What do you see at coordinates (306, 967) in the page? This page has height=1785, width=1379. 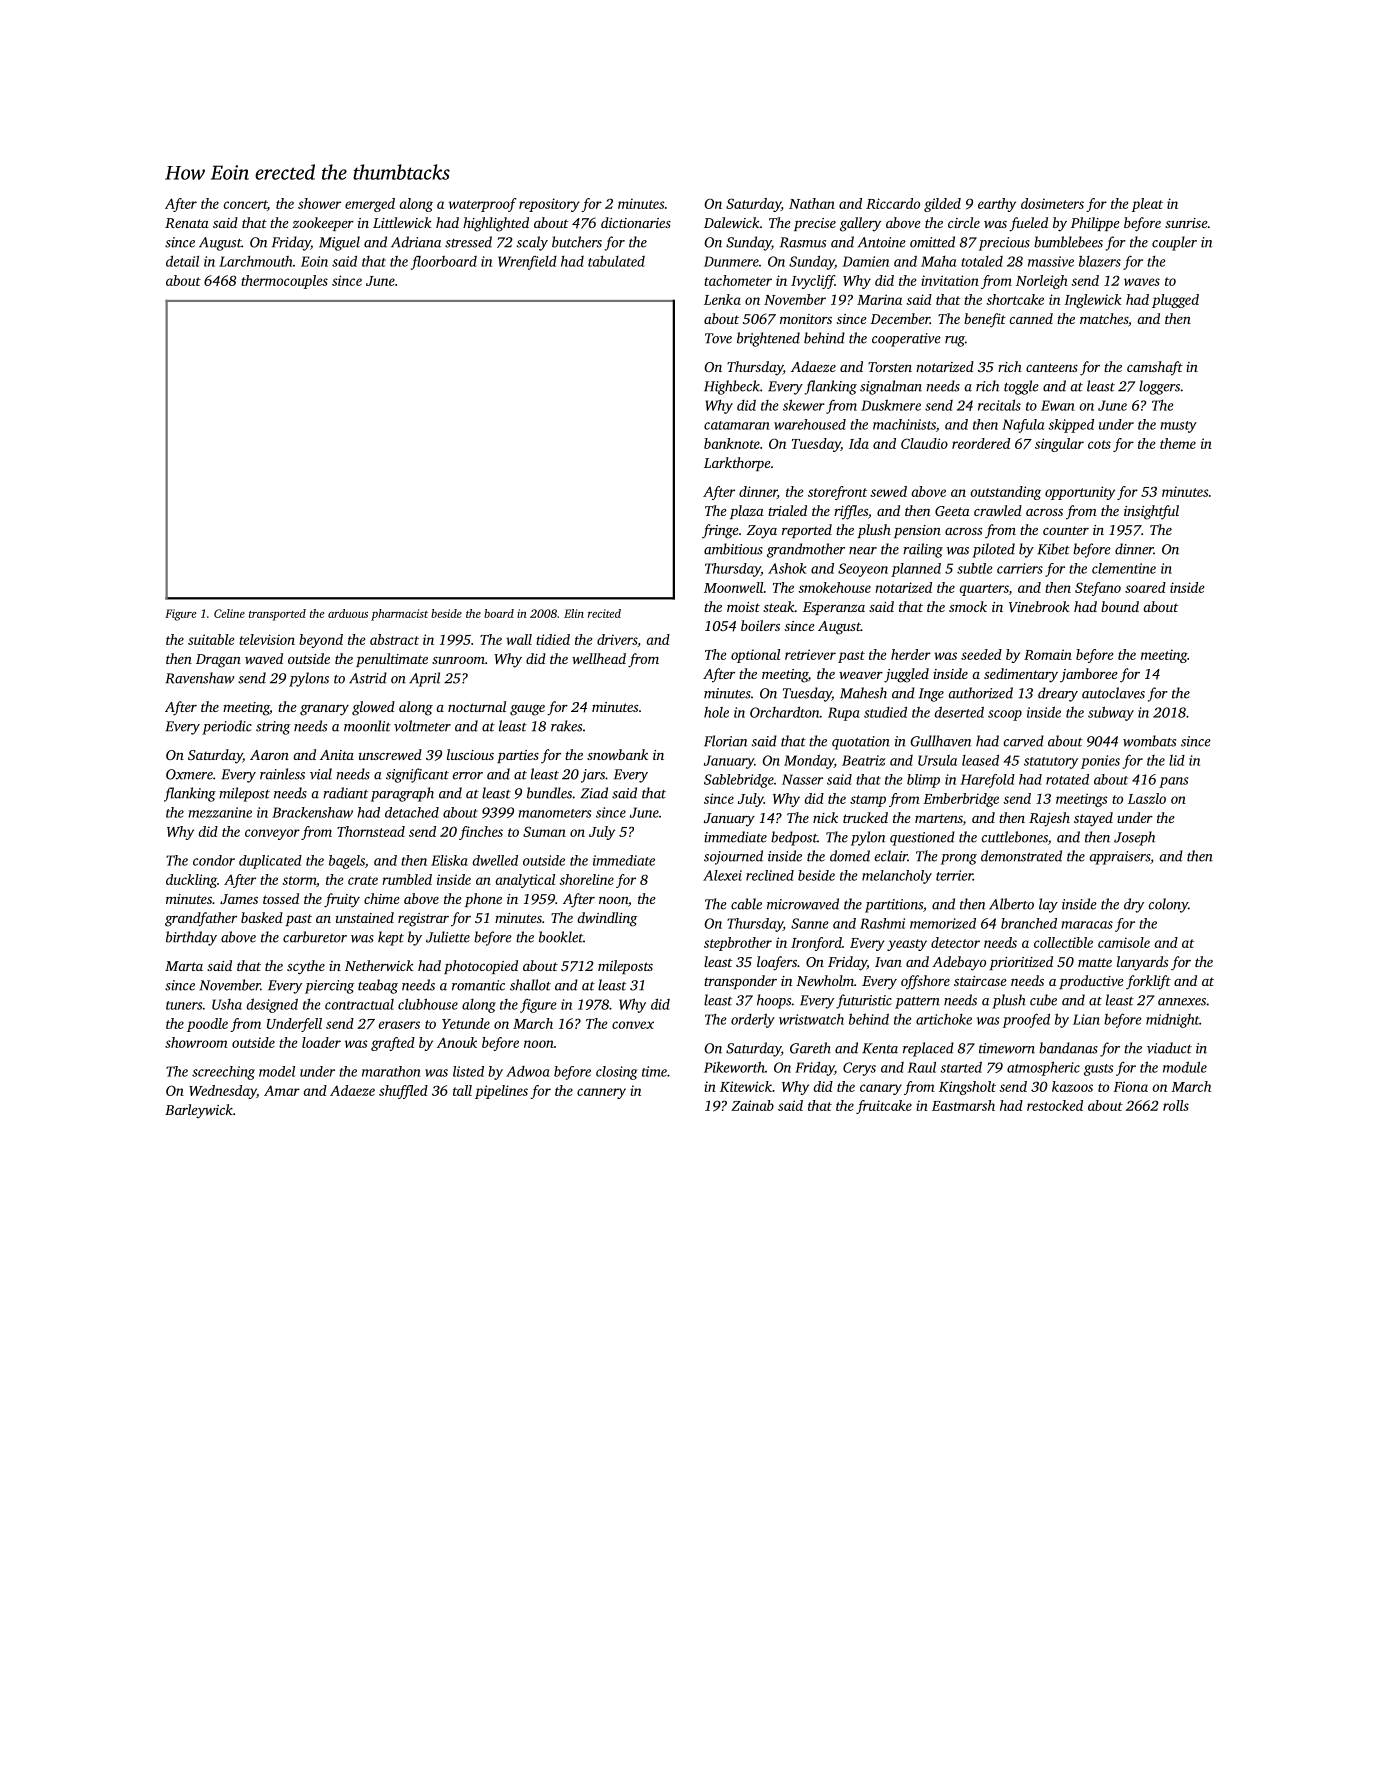 I see `scythe` at bounding box center [306, 967].
